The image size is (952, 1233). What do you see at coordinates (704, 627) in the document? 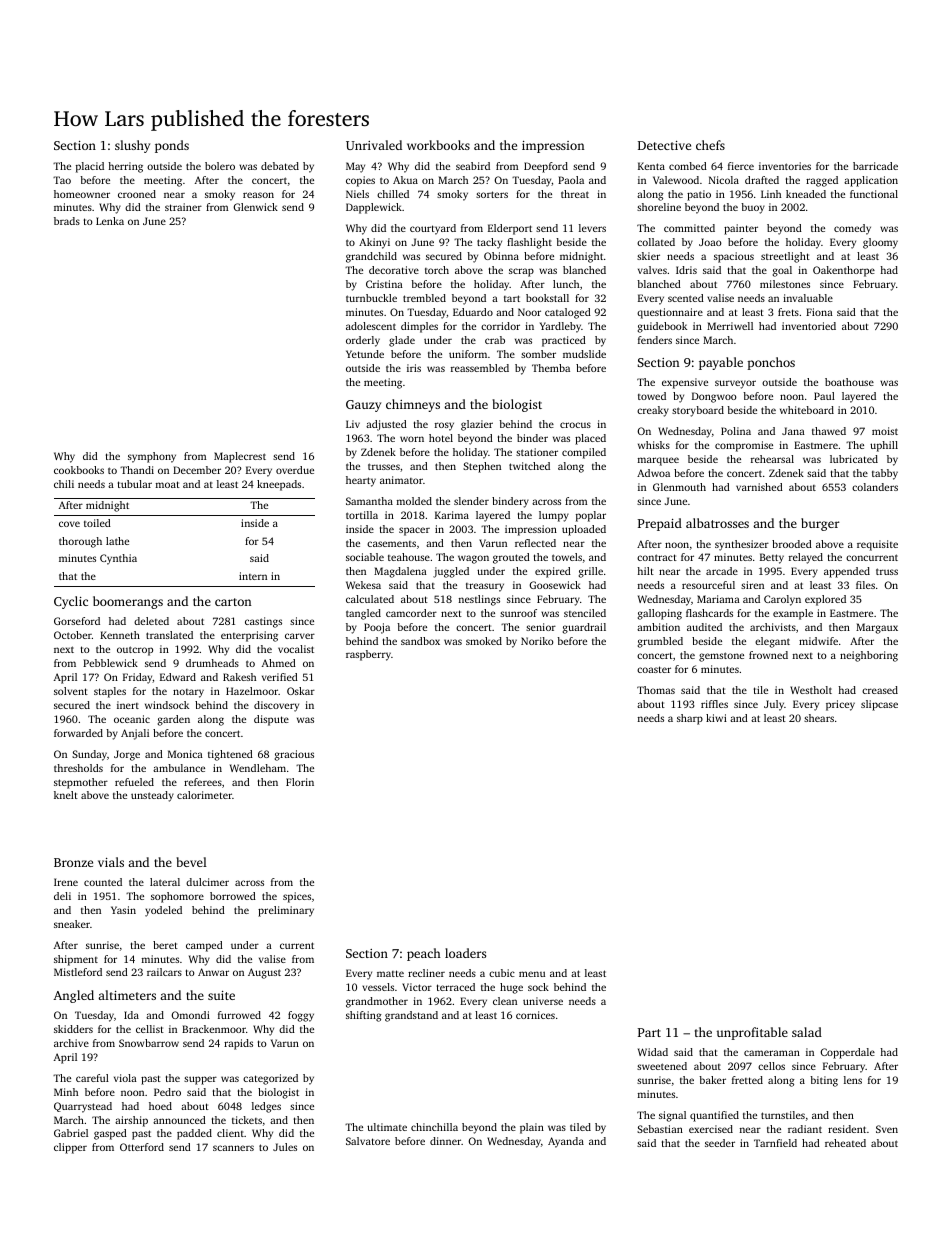
I see `audited` at bounding box center [704, 627].
